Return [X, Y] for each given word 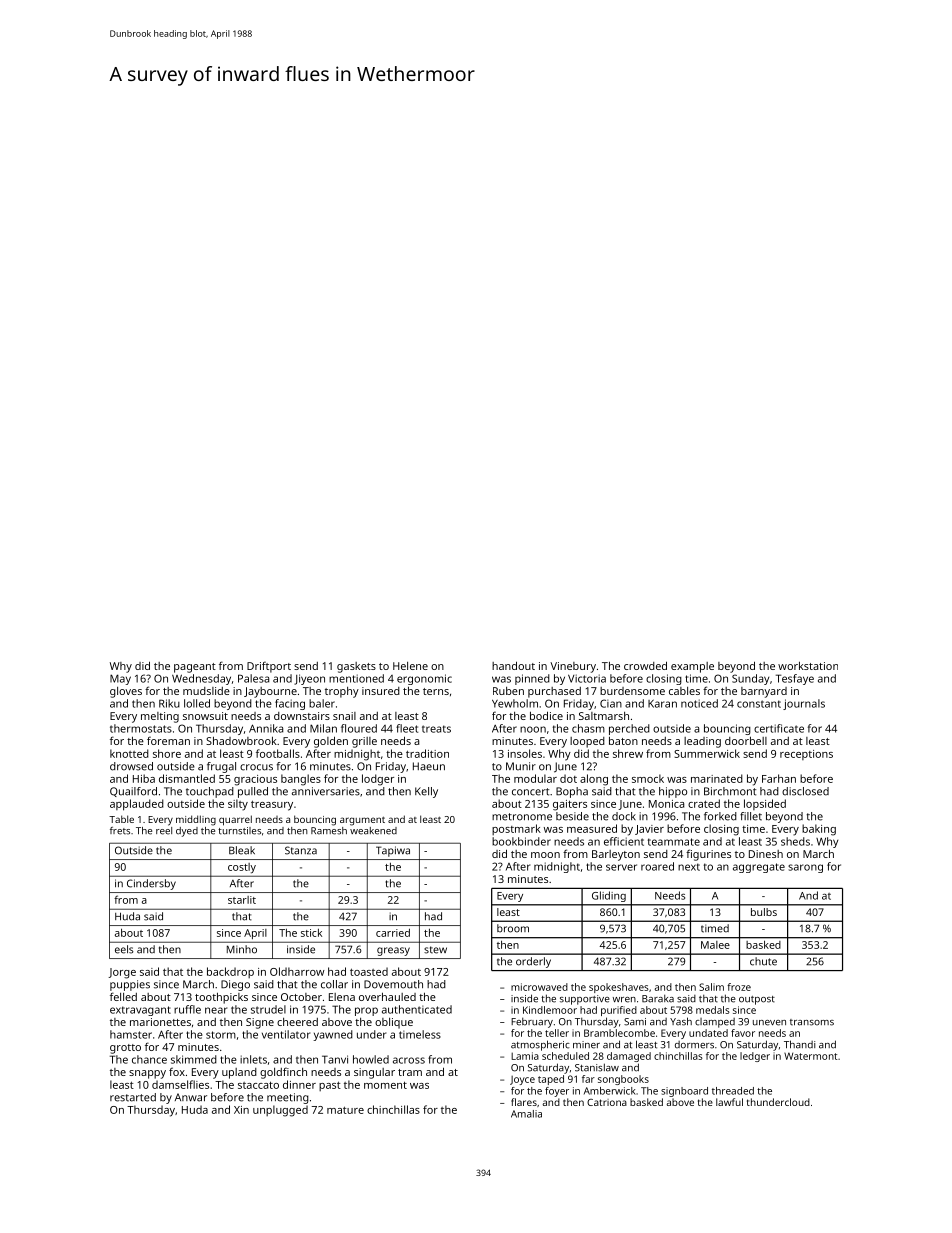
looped [587, 742]
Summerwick [707, 753]
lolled [197, 703]
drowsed [131, 766]
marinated [717, 778]
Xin [241, 1110]
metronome [522, 817]
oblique [394, 1023]
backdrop [230, 972]
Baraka [658, 999]
